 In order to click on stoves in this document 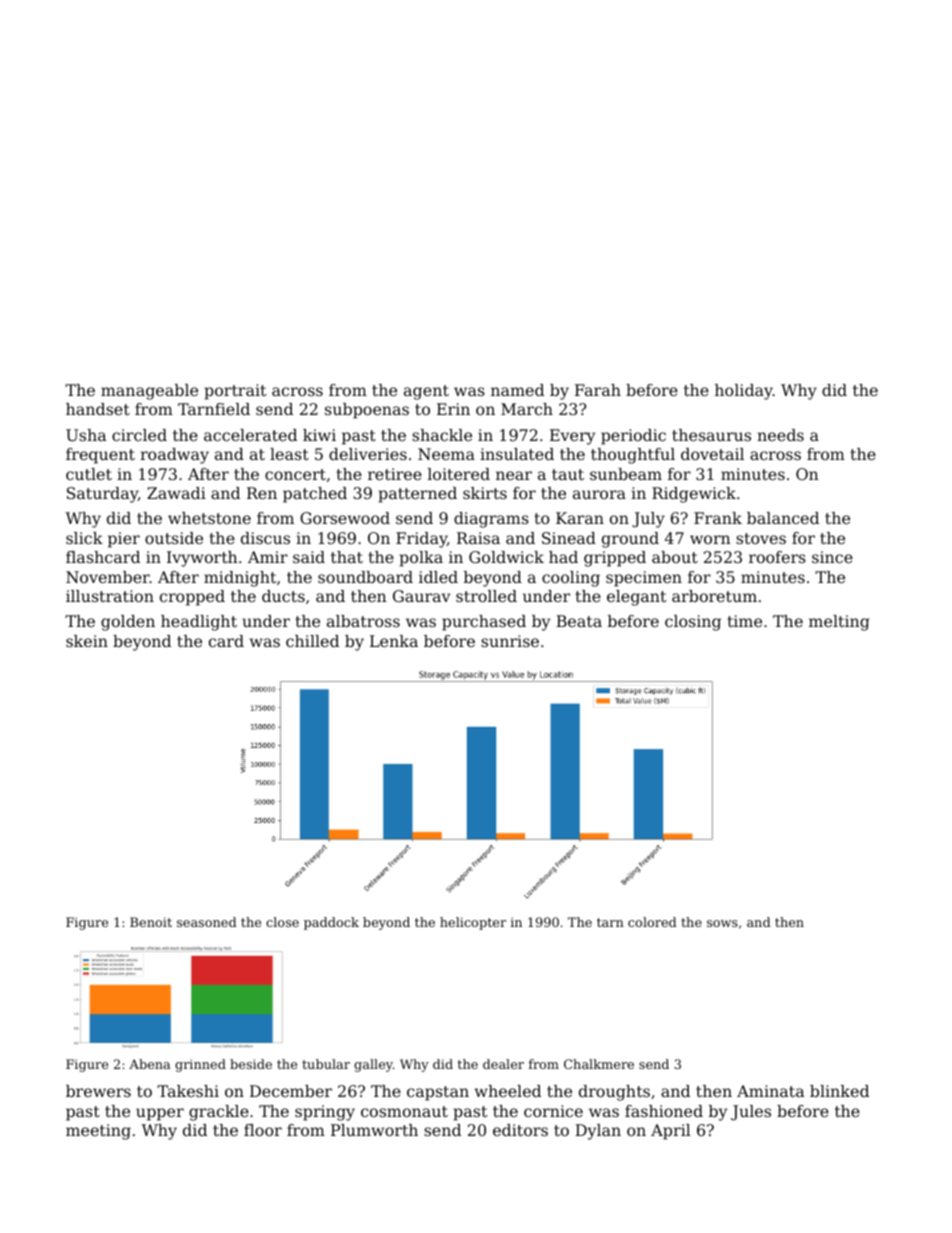, I will do `click(761, 538)`.
